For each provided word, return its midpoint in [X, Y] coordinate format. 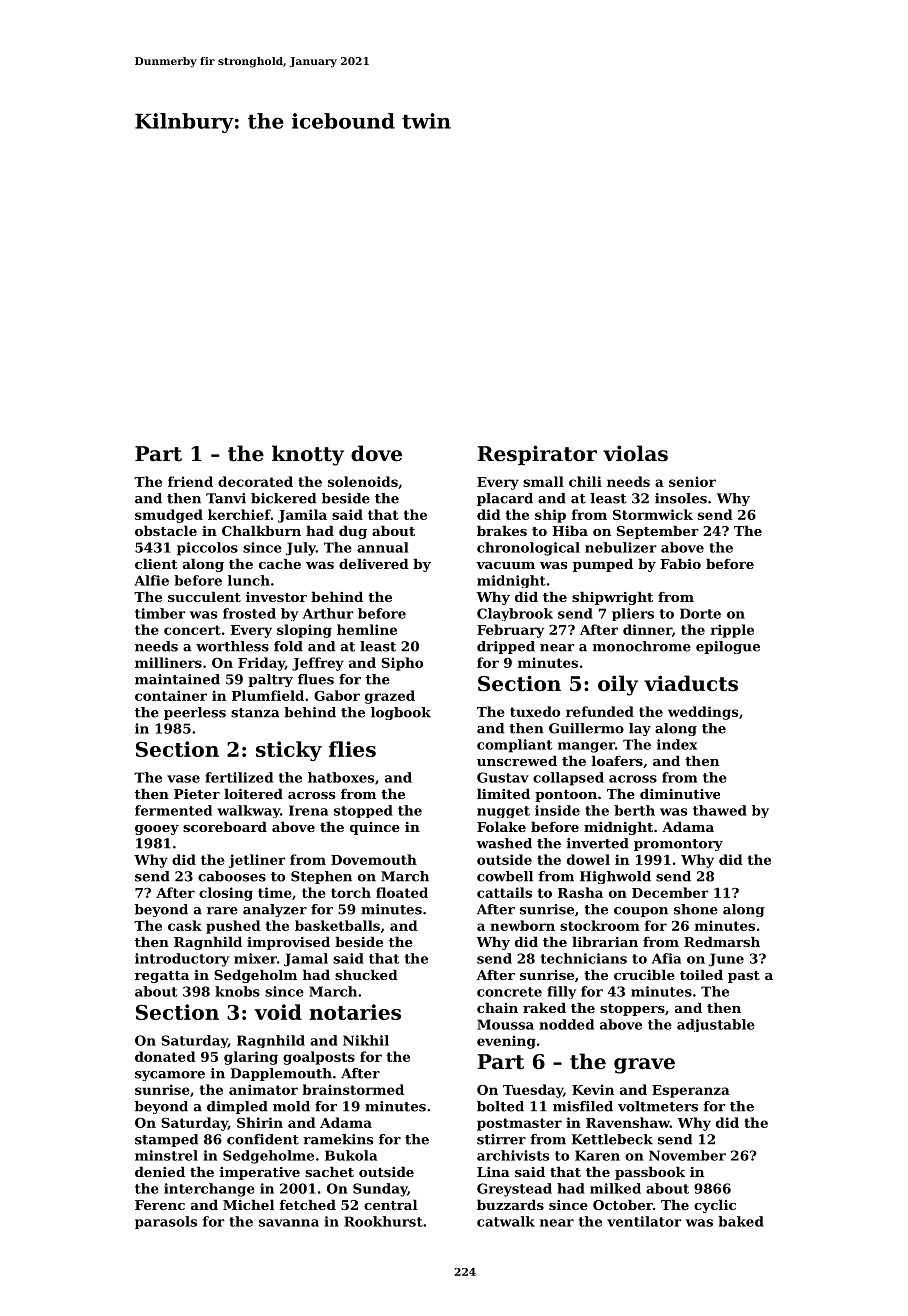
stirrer [501, 1139]
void [278, 1012]
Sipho [402, 664]
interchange [209, 1190]
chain [497, 1007]
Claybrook [515, 614]
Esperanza [691, 1091]
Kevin [593, 1089]
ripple [732, 631]
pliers [633, 614]
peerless [195, 713]
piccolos [207, 549]
